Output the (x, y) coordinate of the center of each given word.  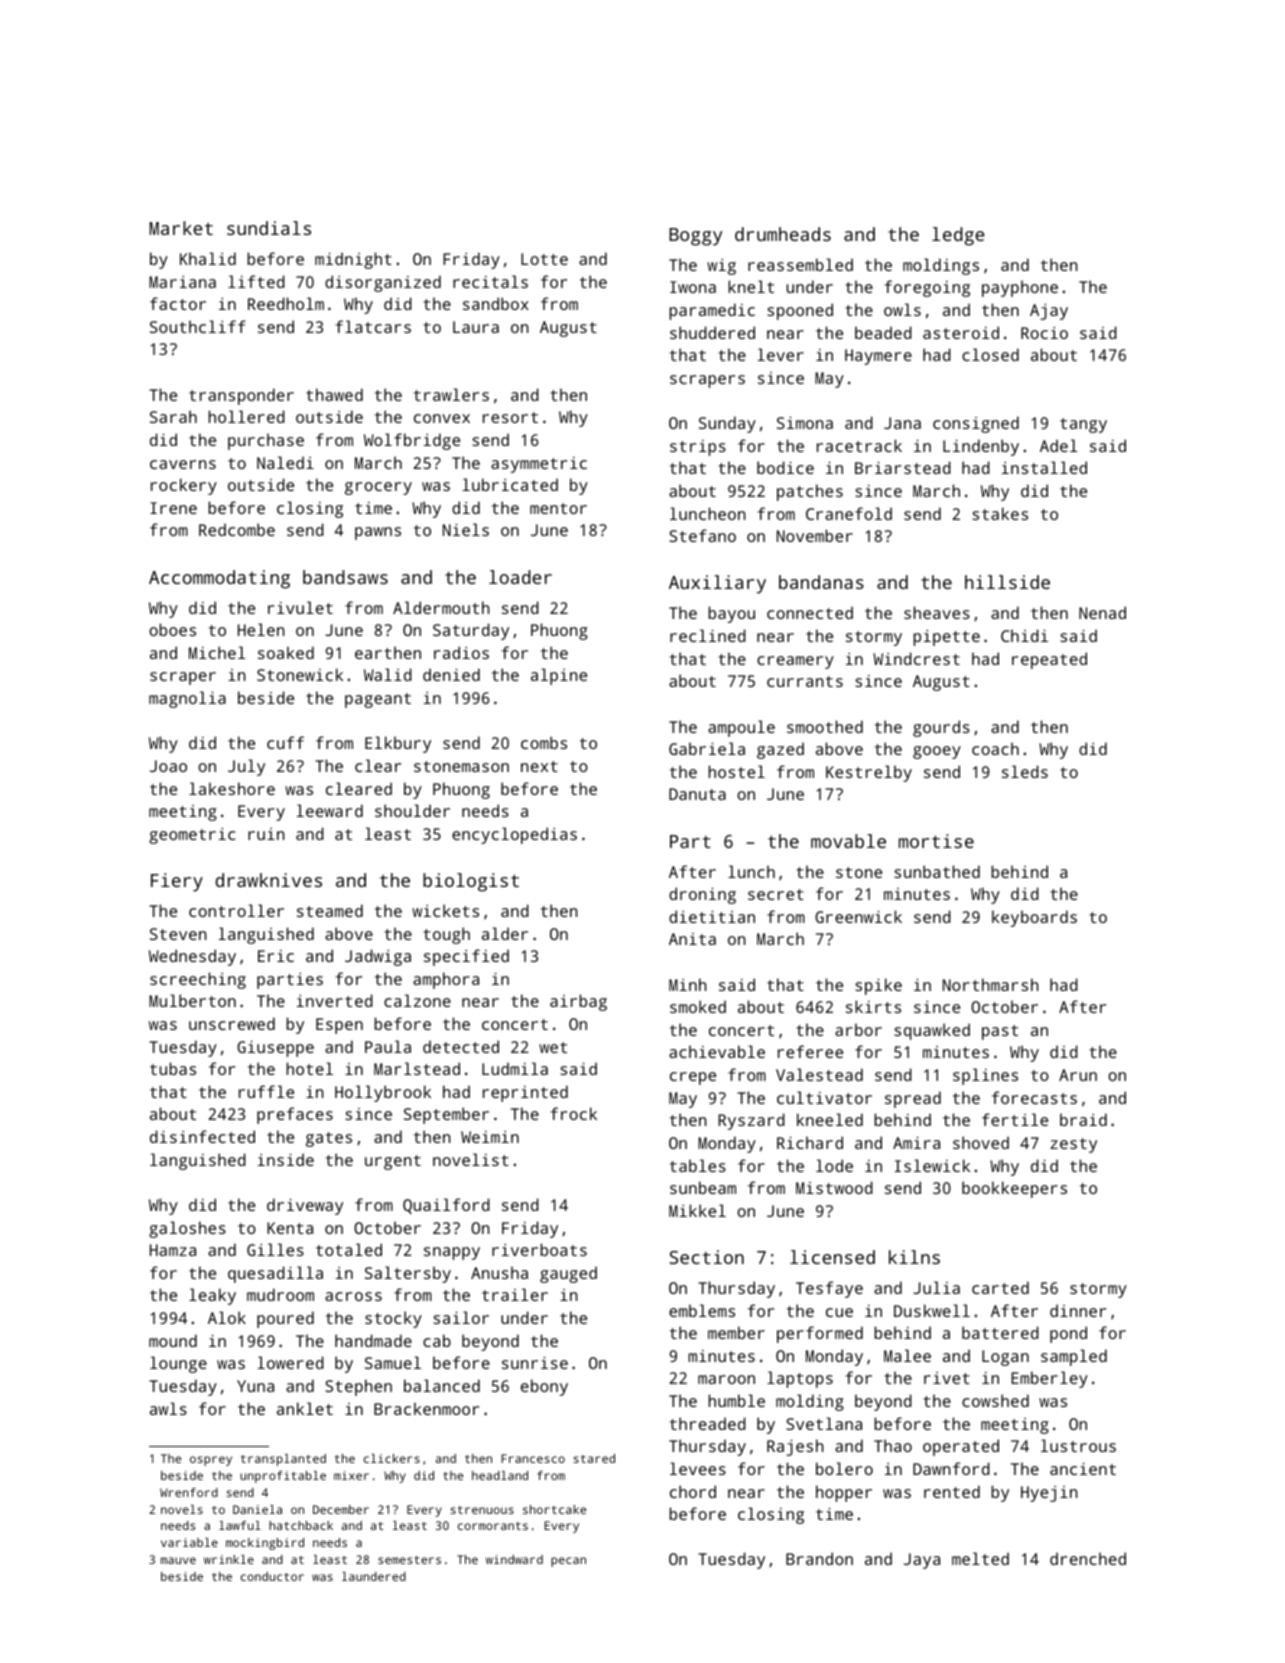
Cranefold (849, 513)
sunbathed (937, 871)
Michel (217, 652)
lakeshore (232, 788)
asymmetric (539, 465)
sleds (1025, 771)
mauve (178, 1560)
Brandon (819, 1558)
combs (544, 742)
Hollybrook (383, 1093)
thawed (334, 394)
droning (702, 895)
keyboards (1034, 918)
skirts (873, 1006)
